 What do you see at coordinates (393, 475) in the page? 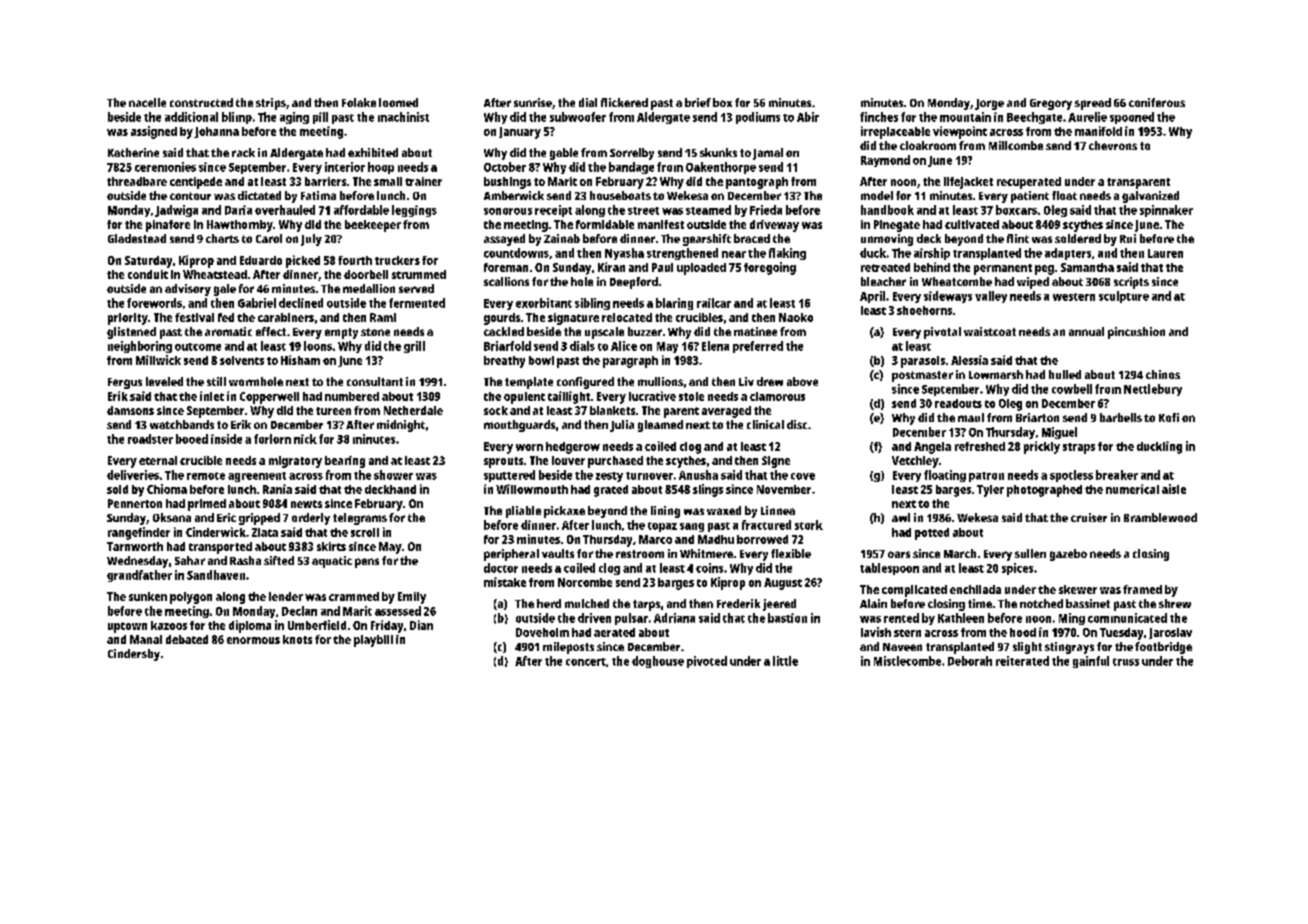
I see `shower` at bounding box center [393, 475].
